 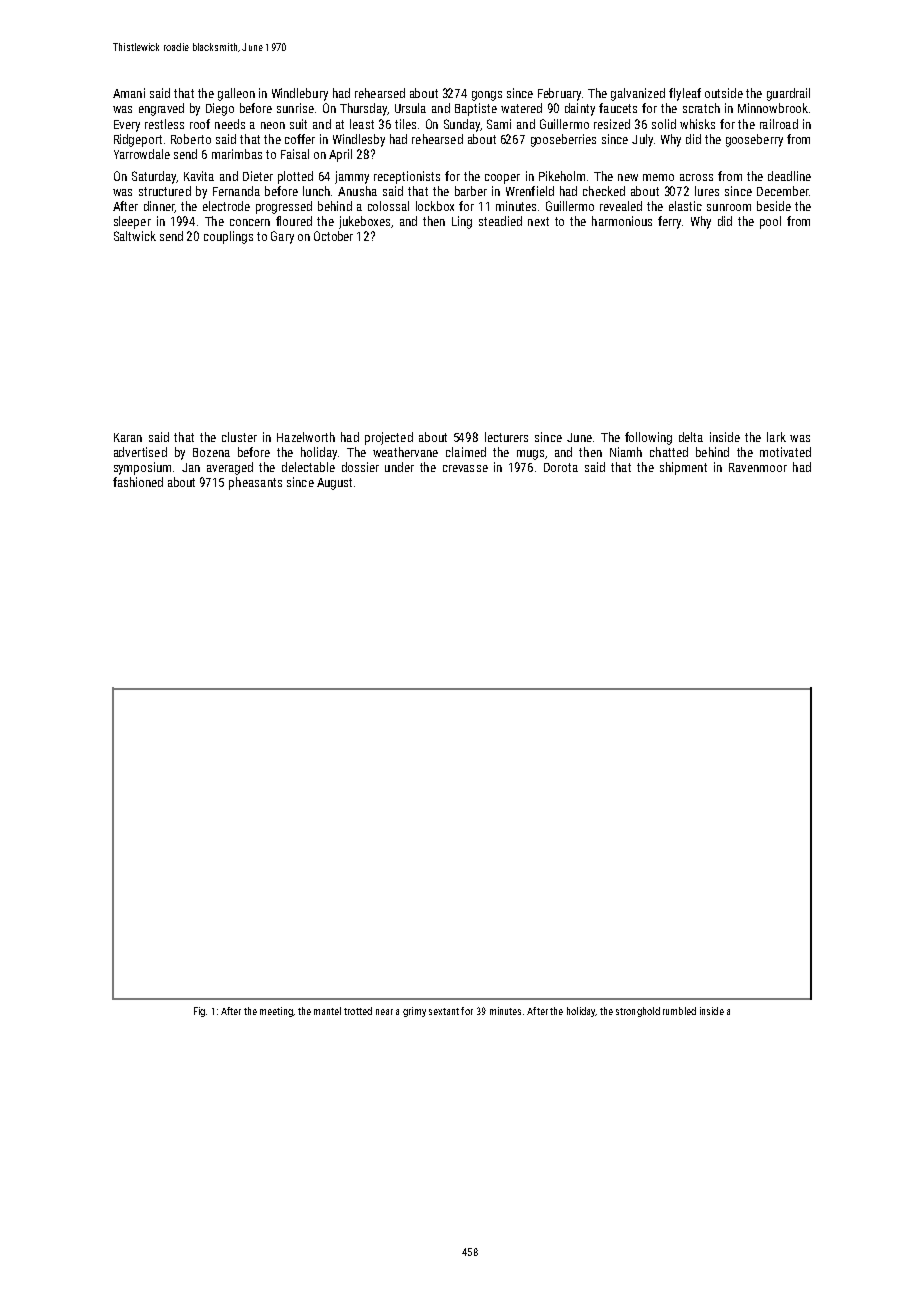 What do you see at coordinates (465, 468) in the screenshot?
I see `crevasse` at bounding box center [465, 468].
